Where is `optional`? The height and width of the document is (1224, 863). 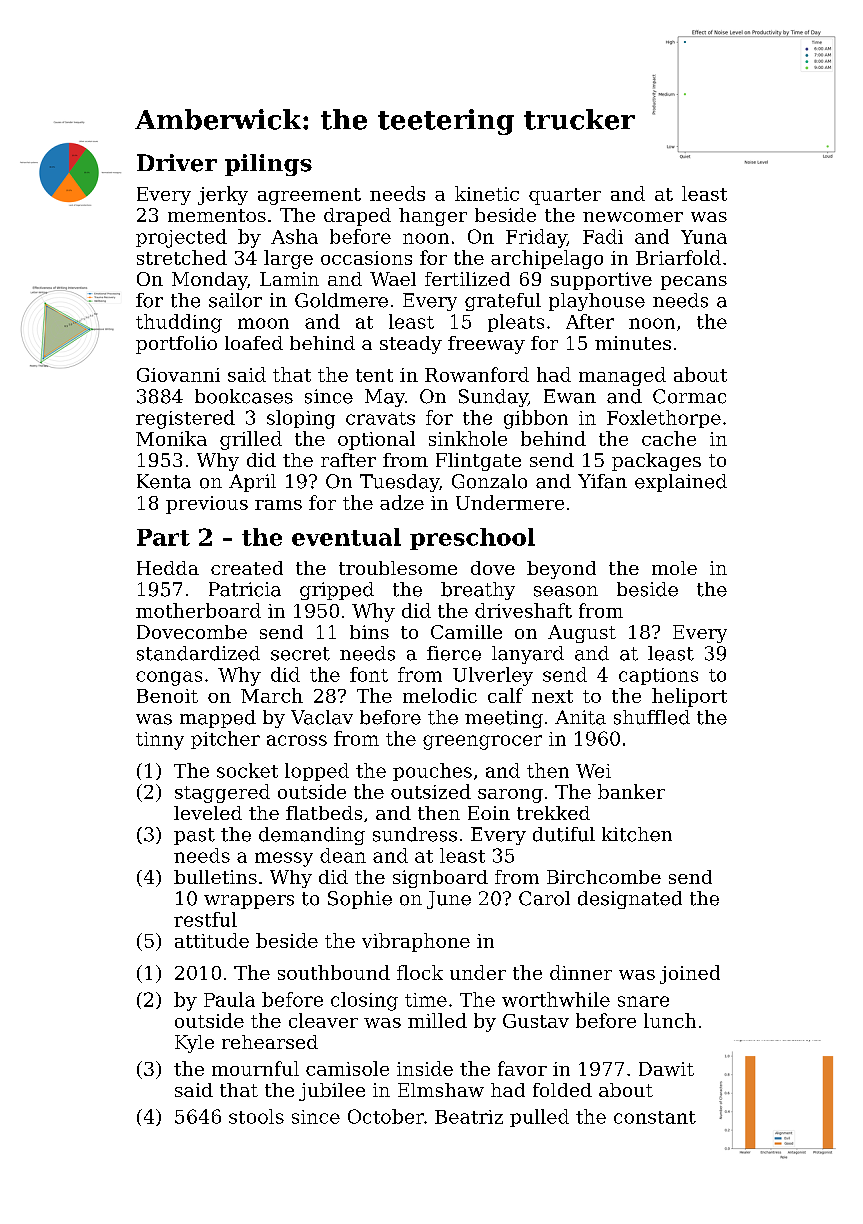 optional is located at coordinates (376, 440).
